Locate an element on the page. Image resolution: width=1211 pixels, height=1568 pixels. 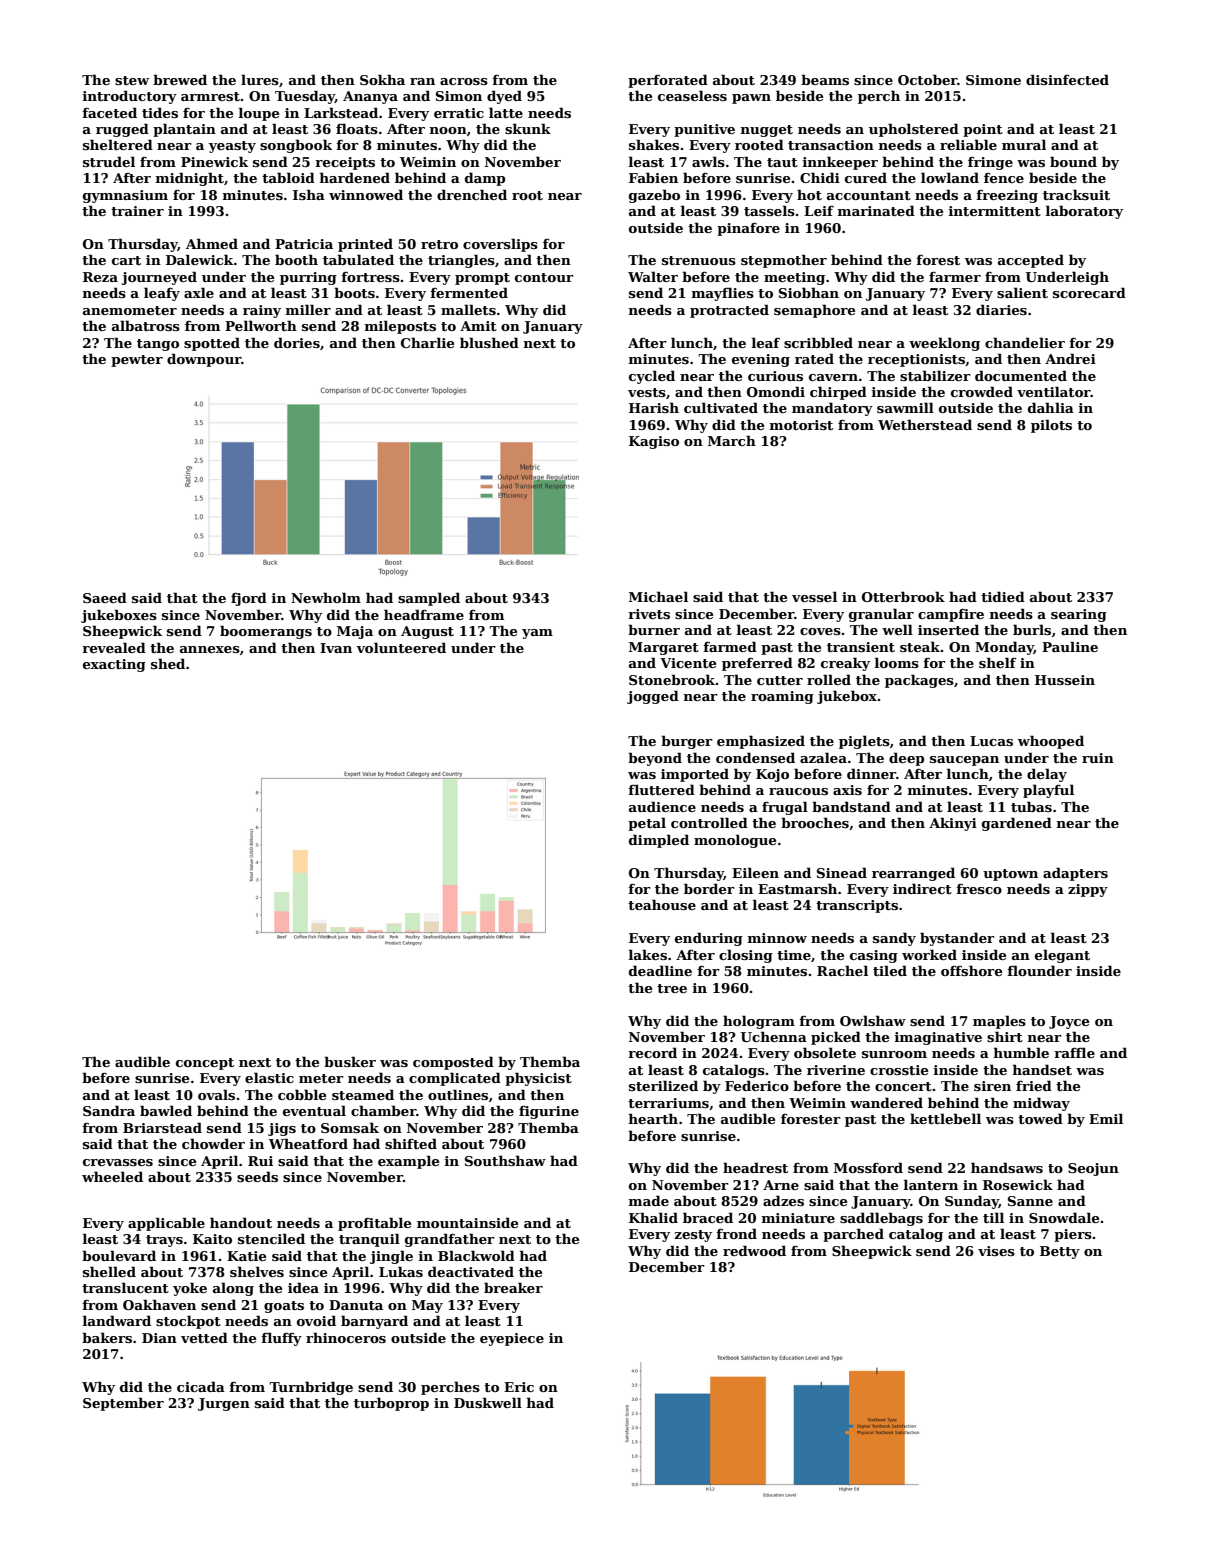
sampled is located at coordinates (429, 599).
